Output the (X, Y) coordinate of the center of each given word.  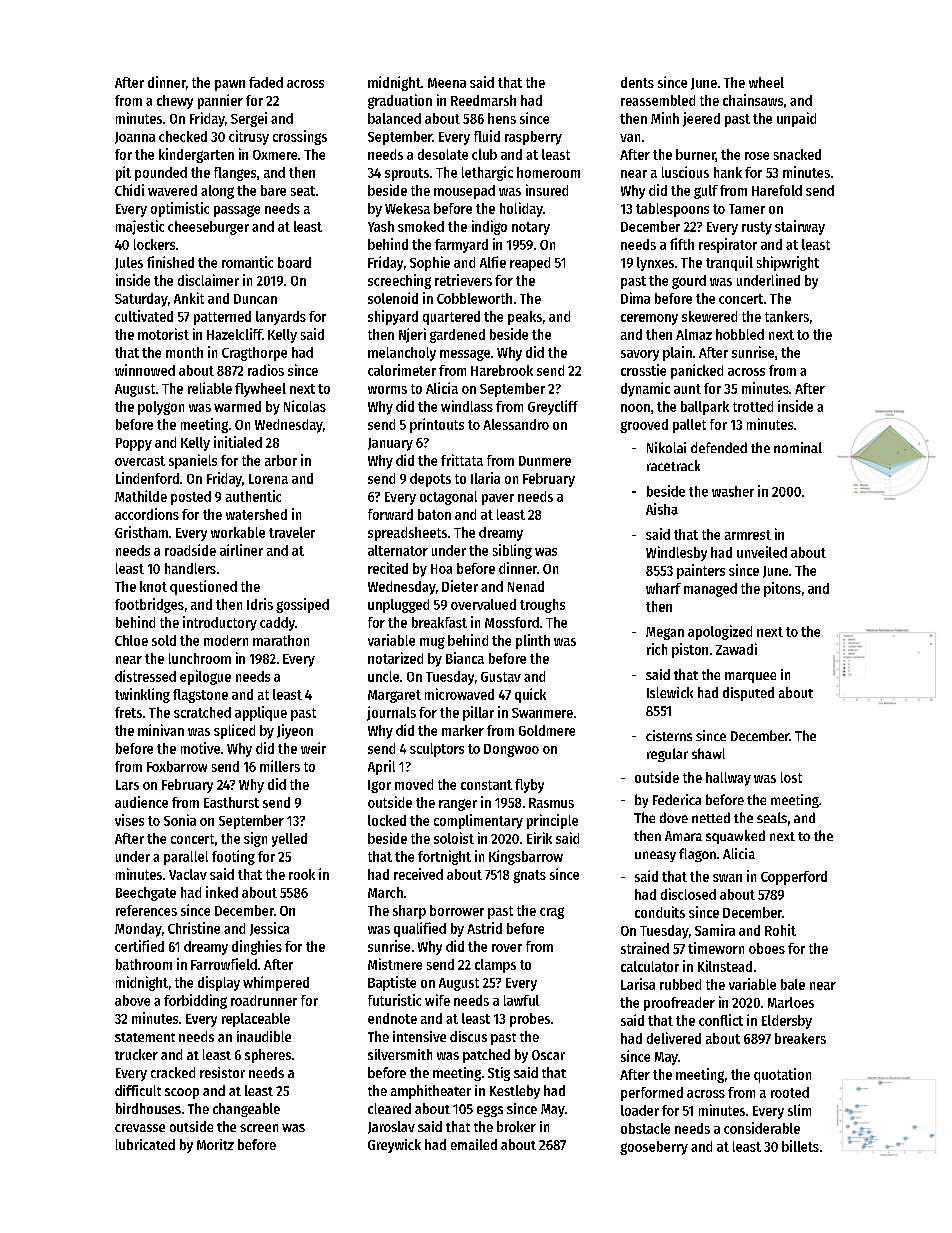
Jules (129, 263)
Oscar (548, 1055)
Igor (379, 786)
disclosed (688, 894)
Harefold (777, 190)
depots (430, 480)
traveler (292, 532)
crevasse (140, 1128)
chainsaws (753, 100)
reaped (530, 264)
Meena (447, 83)
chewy (175, 102)
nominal (798, 447)
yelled (289, 840)
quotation (782, 1075)
